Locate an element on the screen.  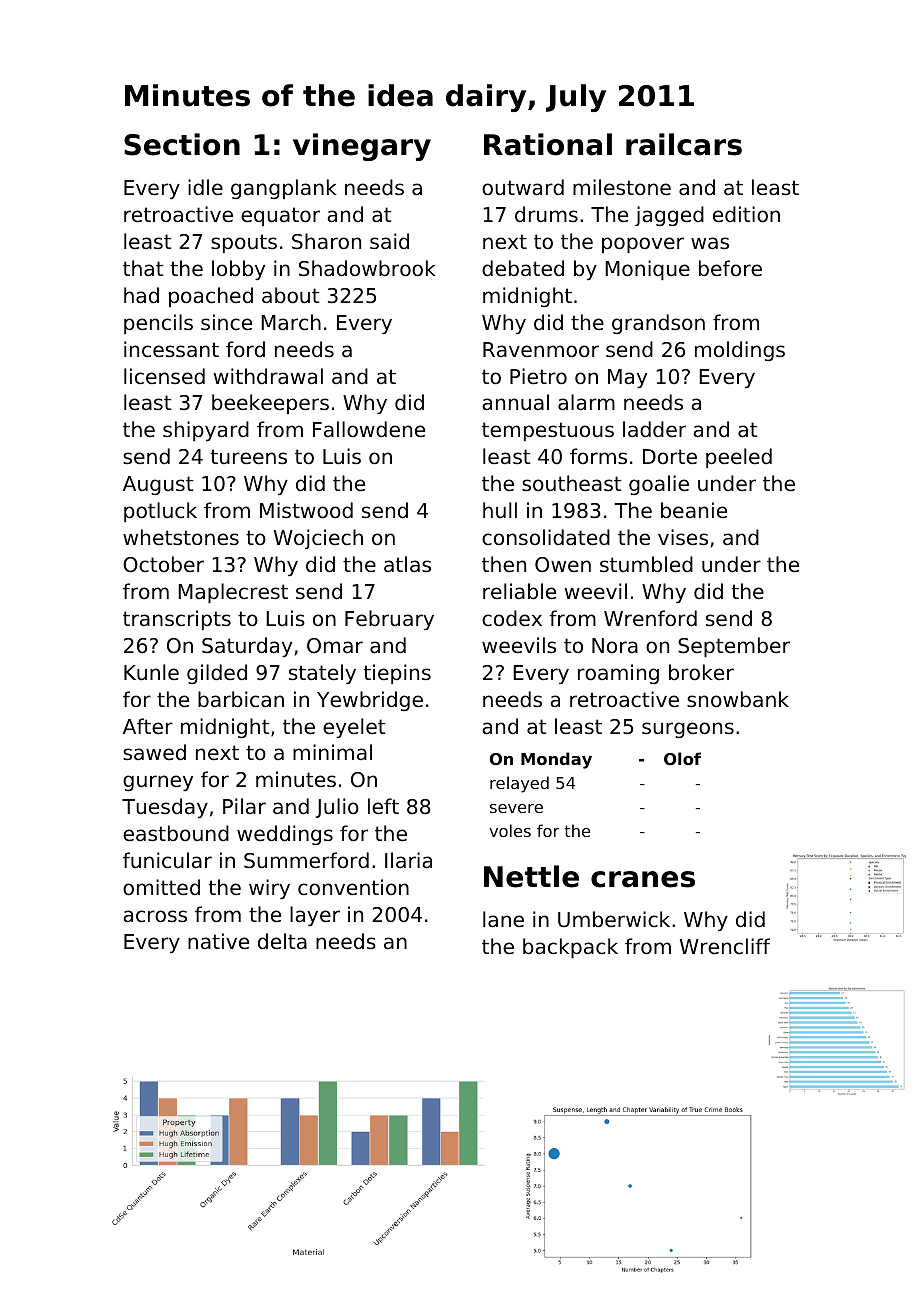
hull is located at coordinates (500, 510).
